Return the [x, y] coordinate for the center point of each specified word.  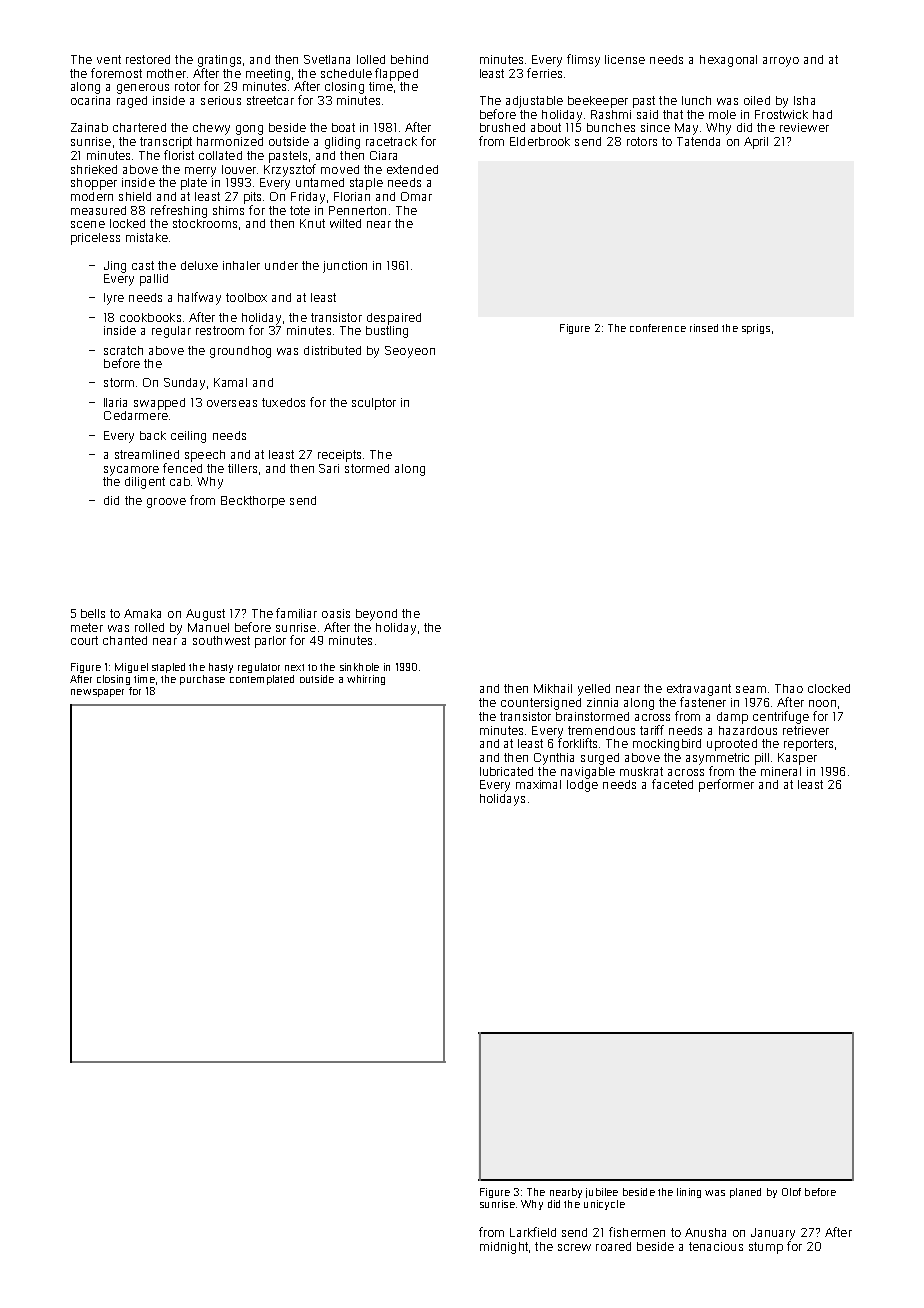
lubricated [506, 771]
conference [658, 328]
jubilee [602, 1193]
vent [109, 59]
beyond [376, 615]
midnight [504, 1248]
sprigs [756, 329]
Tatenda [698, 141]
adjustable [534, 102]
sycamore [131, 471]
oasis [336, 613]
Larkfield [533, 1232]
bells [93, 613]
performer [726, 785]
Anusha [705, 1232]
